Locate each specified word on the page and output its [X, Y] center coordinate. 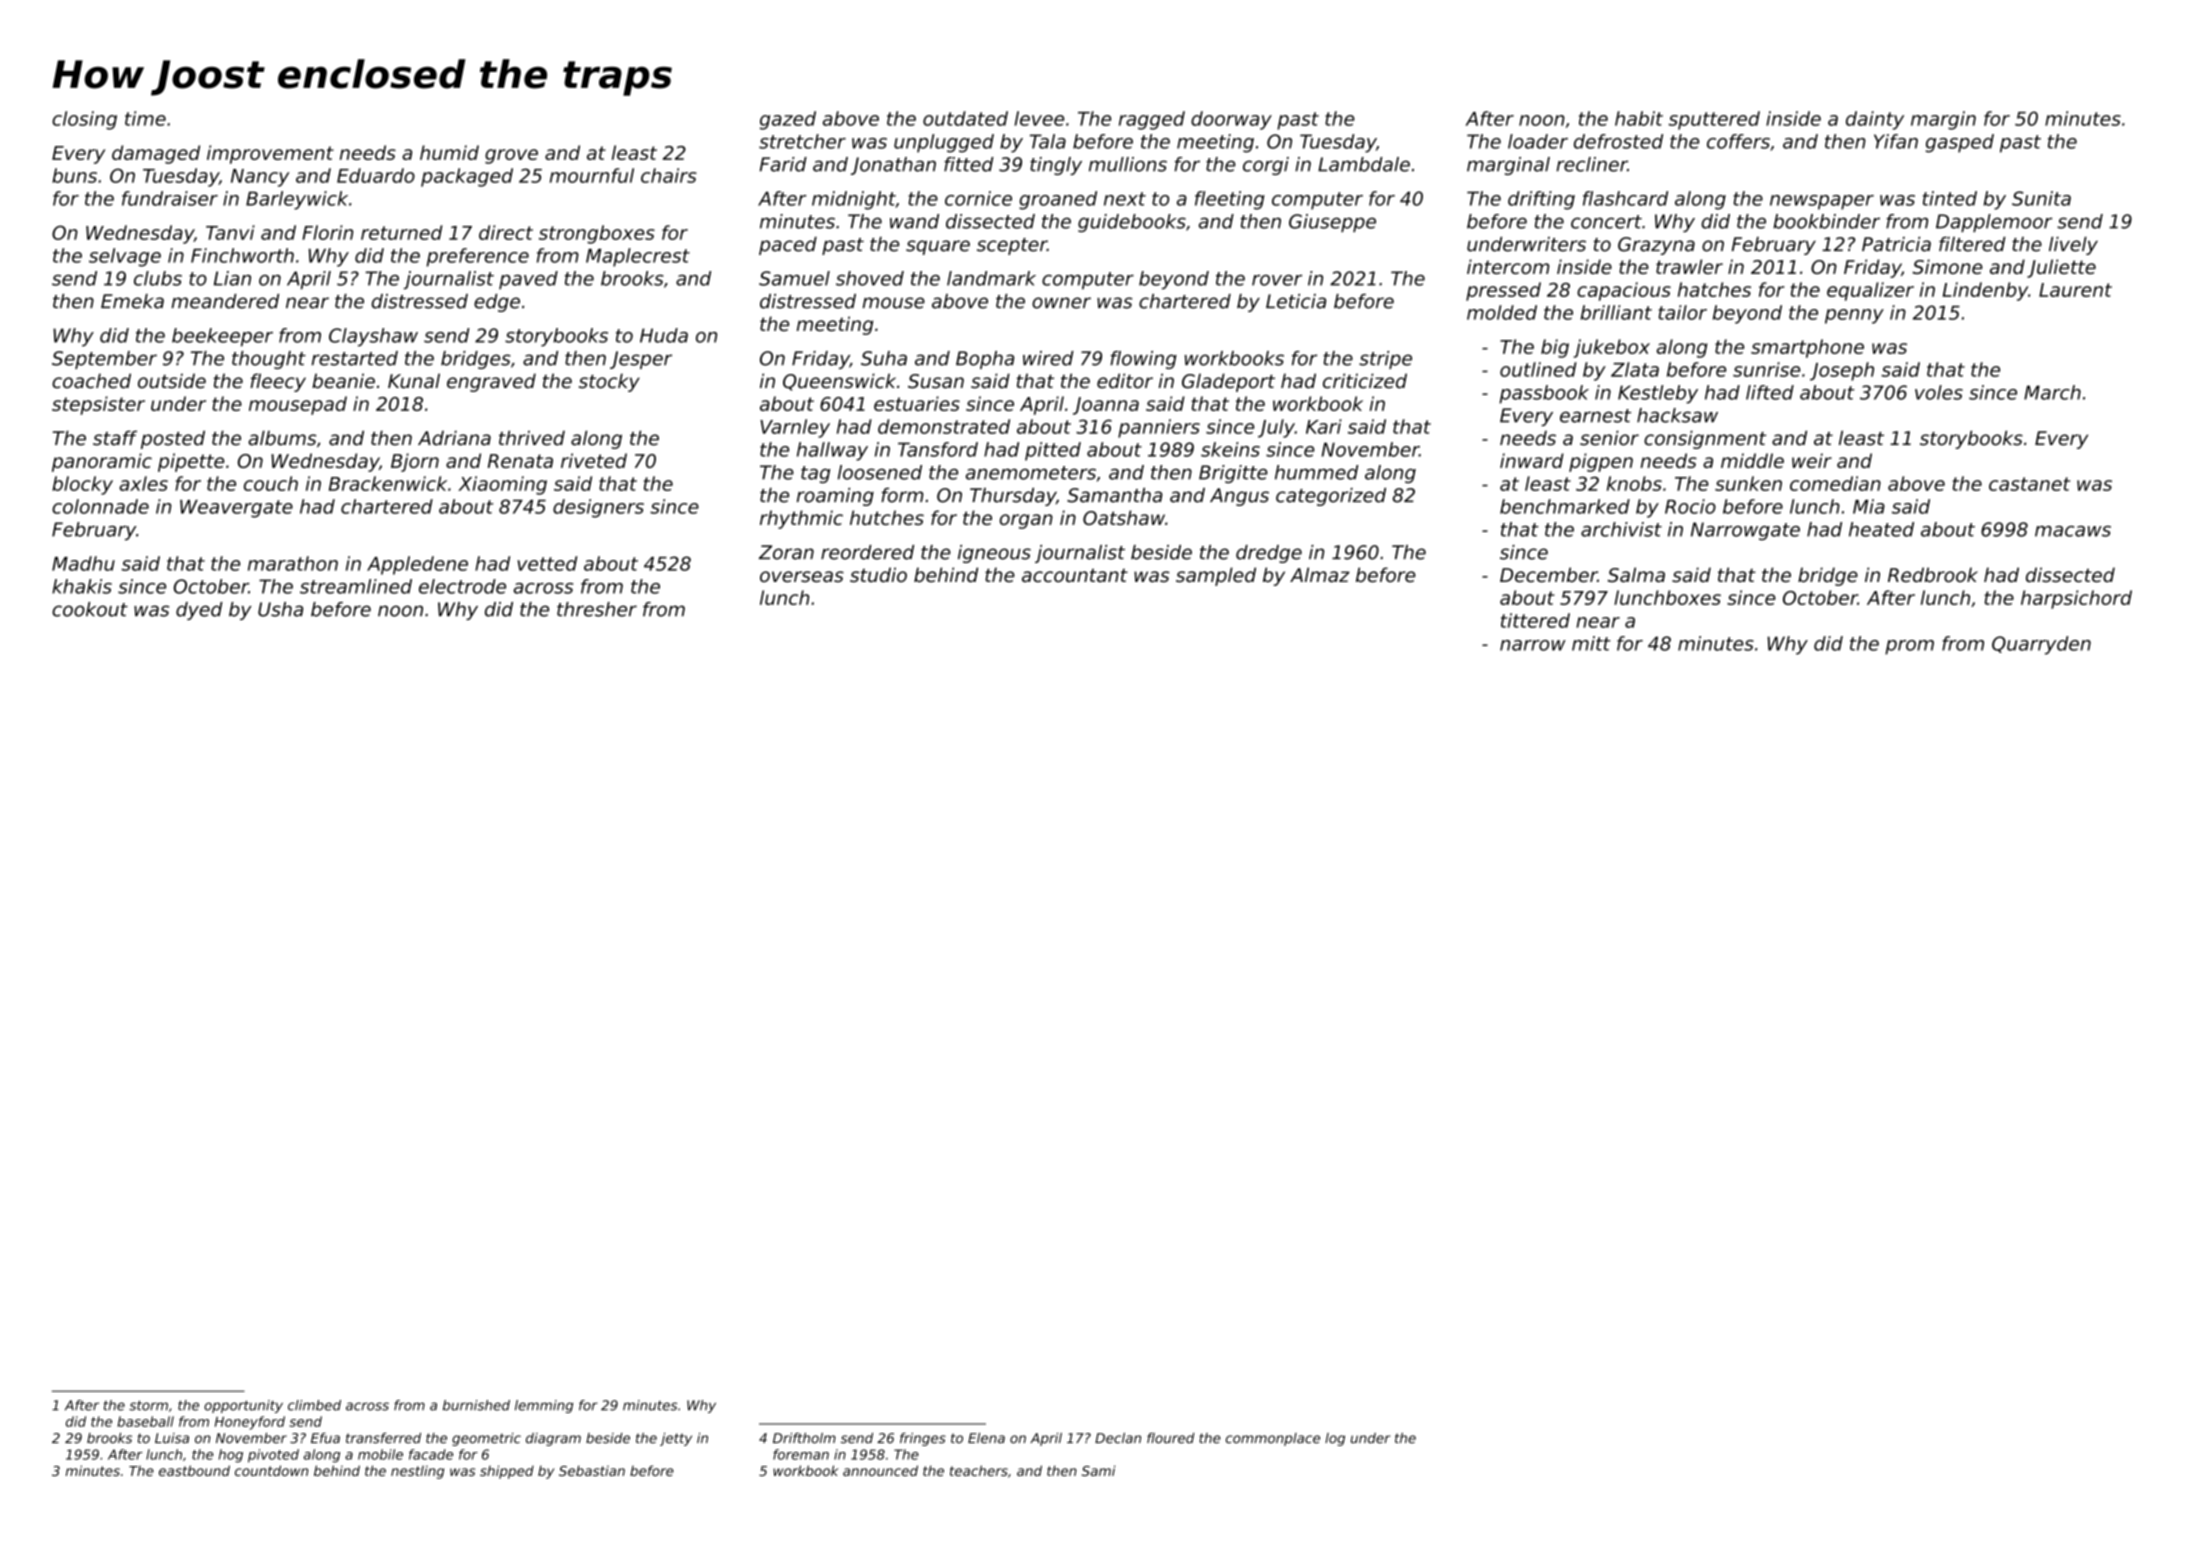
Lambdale [1364, 164]
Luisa [172, 1438]
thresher [597, 609]
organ [1026, 521]
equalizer [1870, 291]
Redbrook [1933, 574]
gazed [788, 120]
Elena [986, 1438]
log [1335, 1439]
